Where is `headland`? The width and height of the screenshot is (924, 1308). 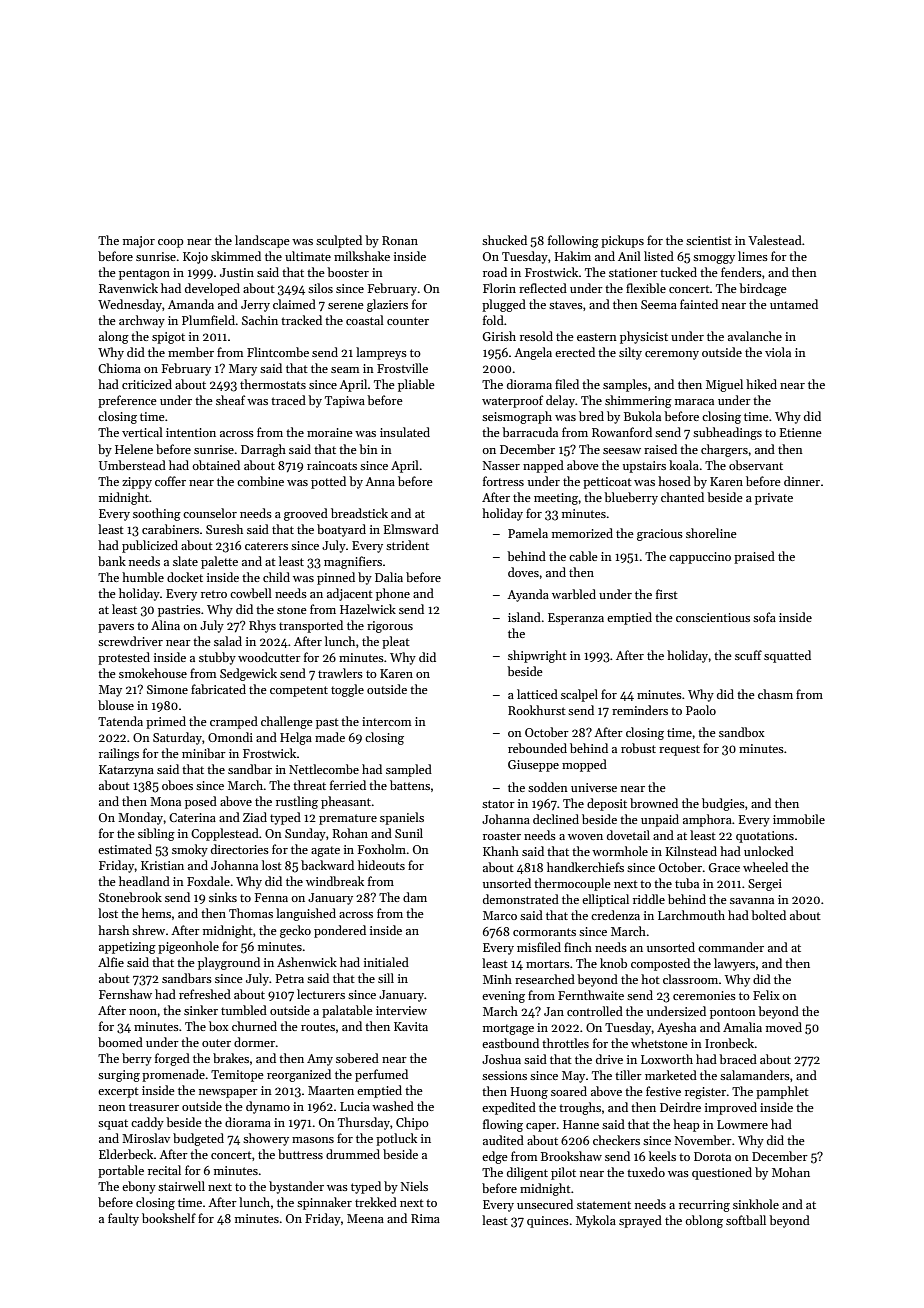
headland is located at coordinates (144, 881).
